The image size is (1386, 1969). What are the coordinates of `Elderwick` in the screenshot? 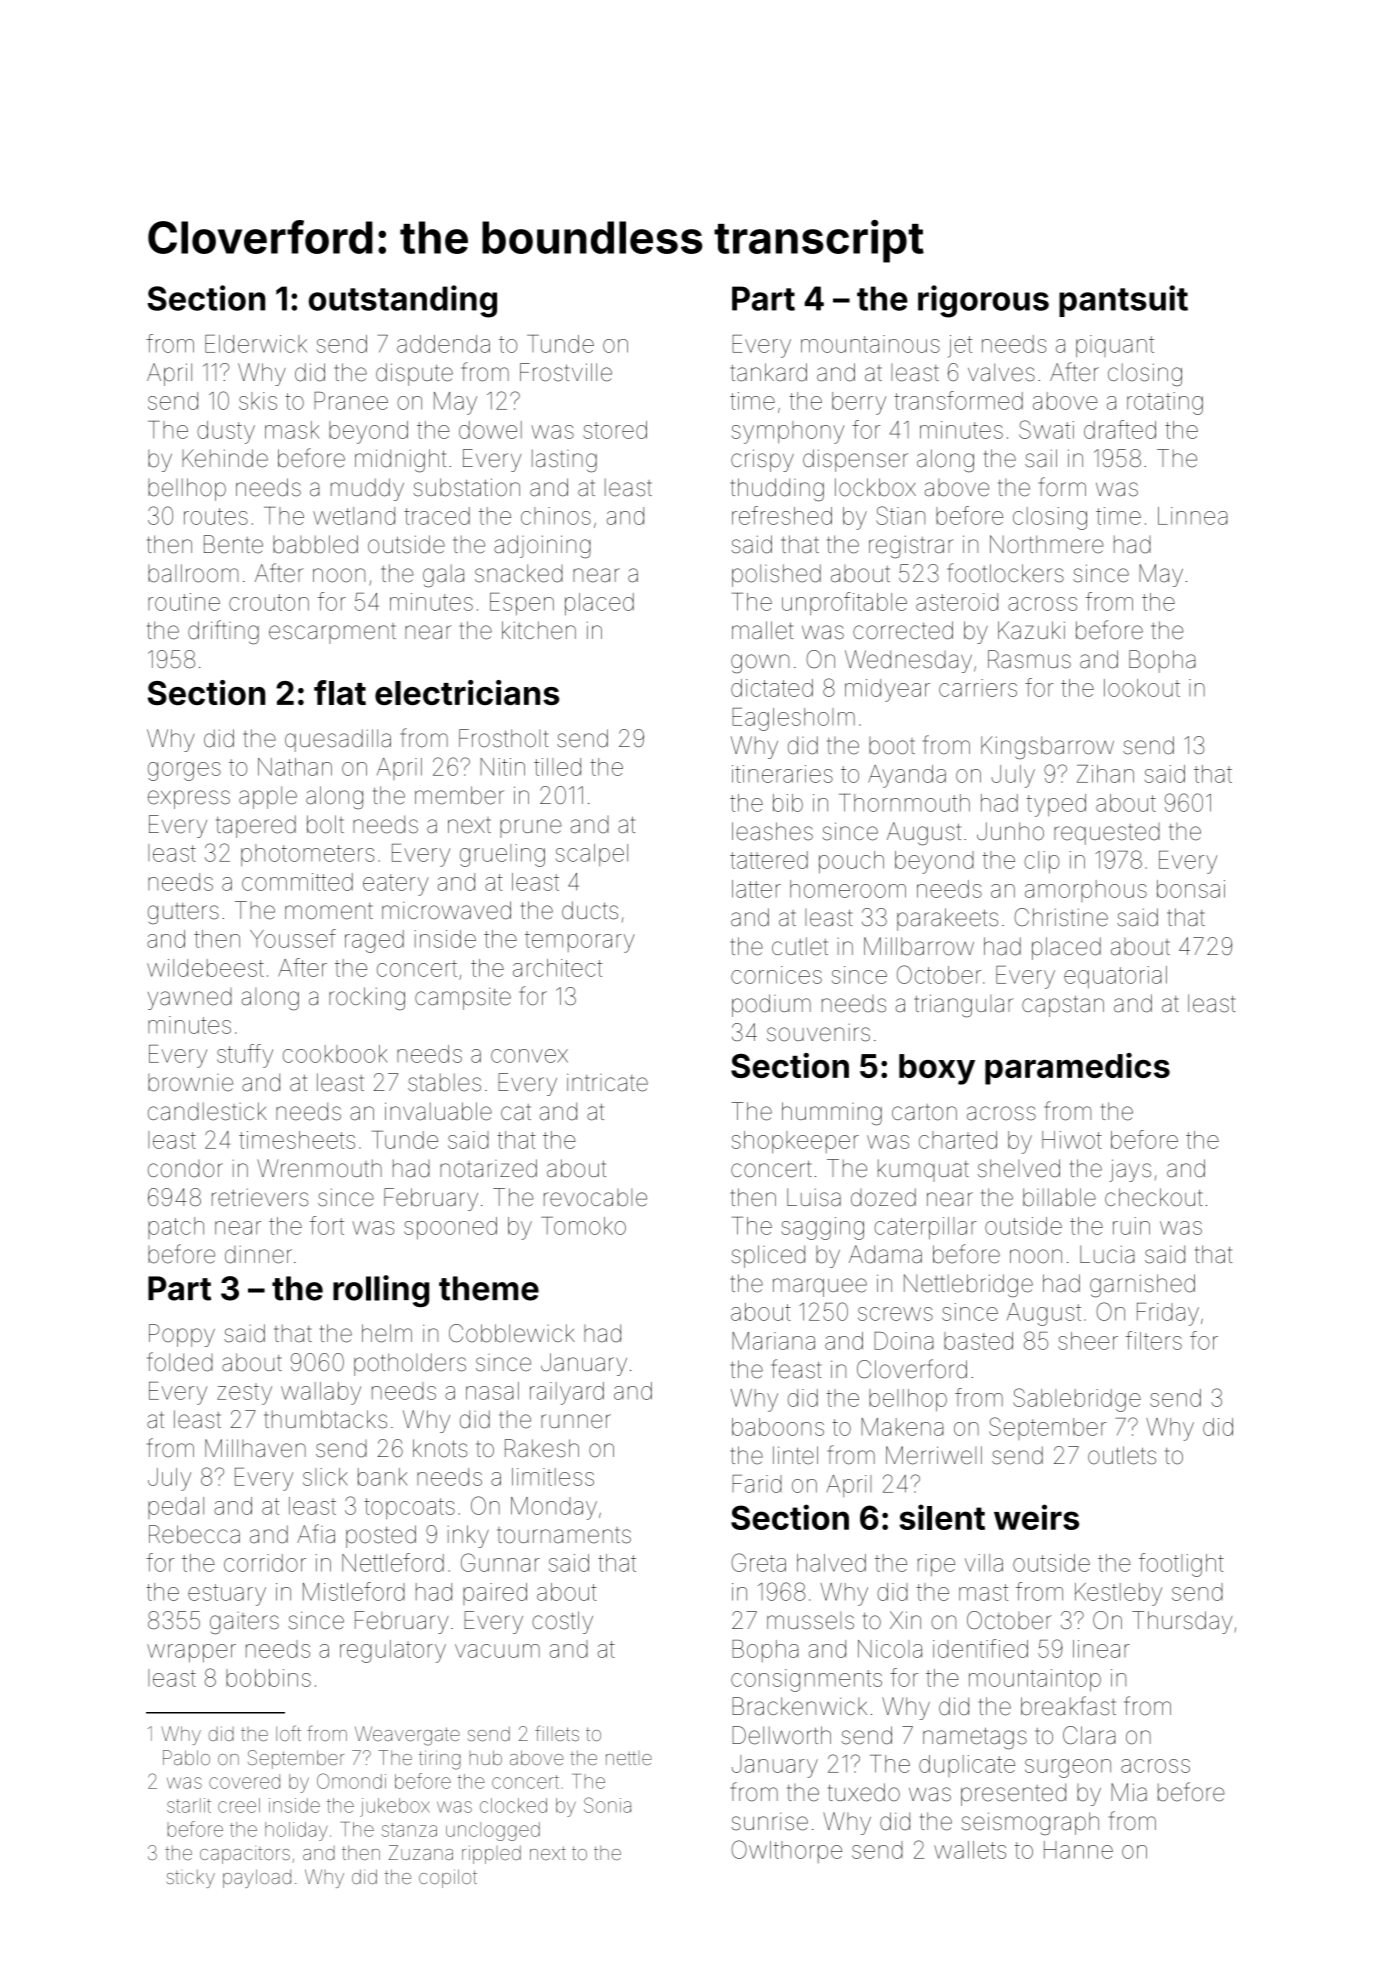 It's located at (256, 344).
